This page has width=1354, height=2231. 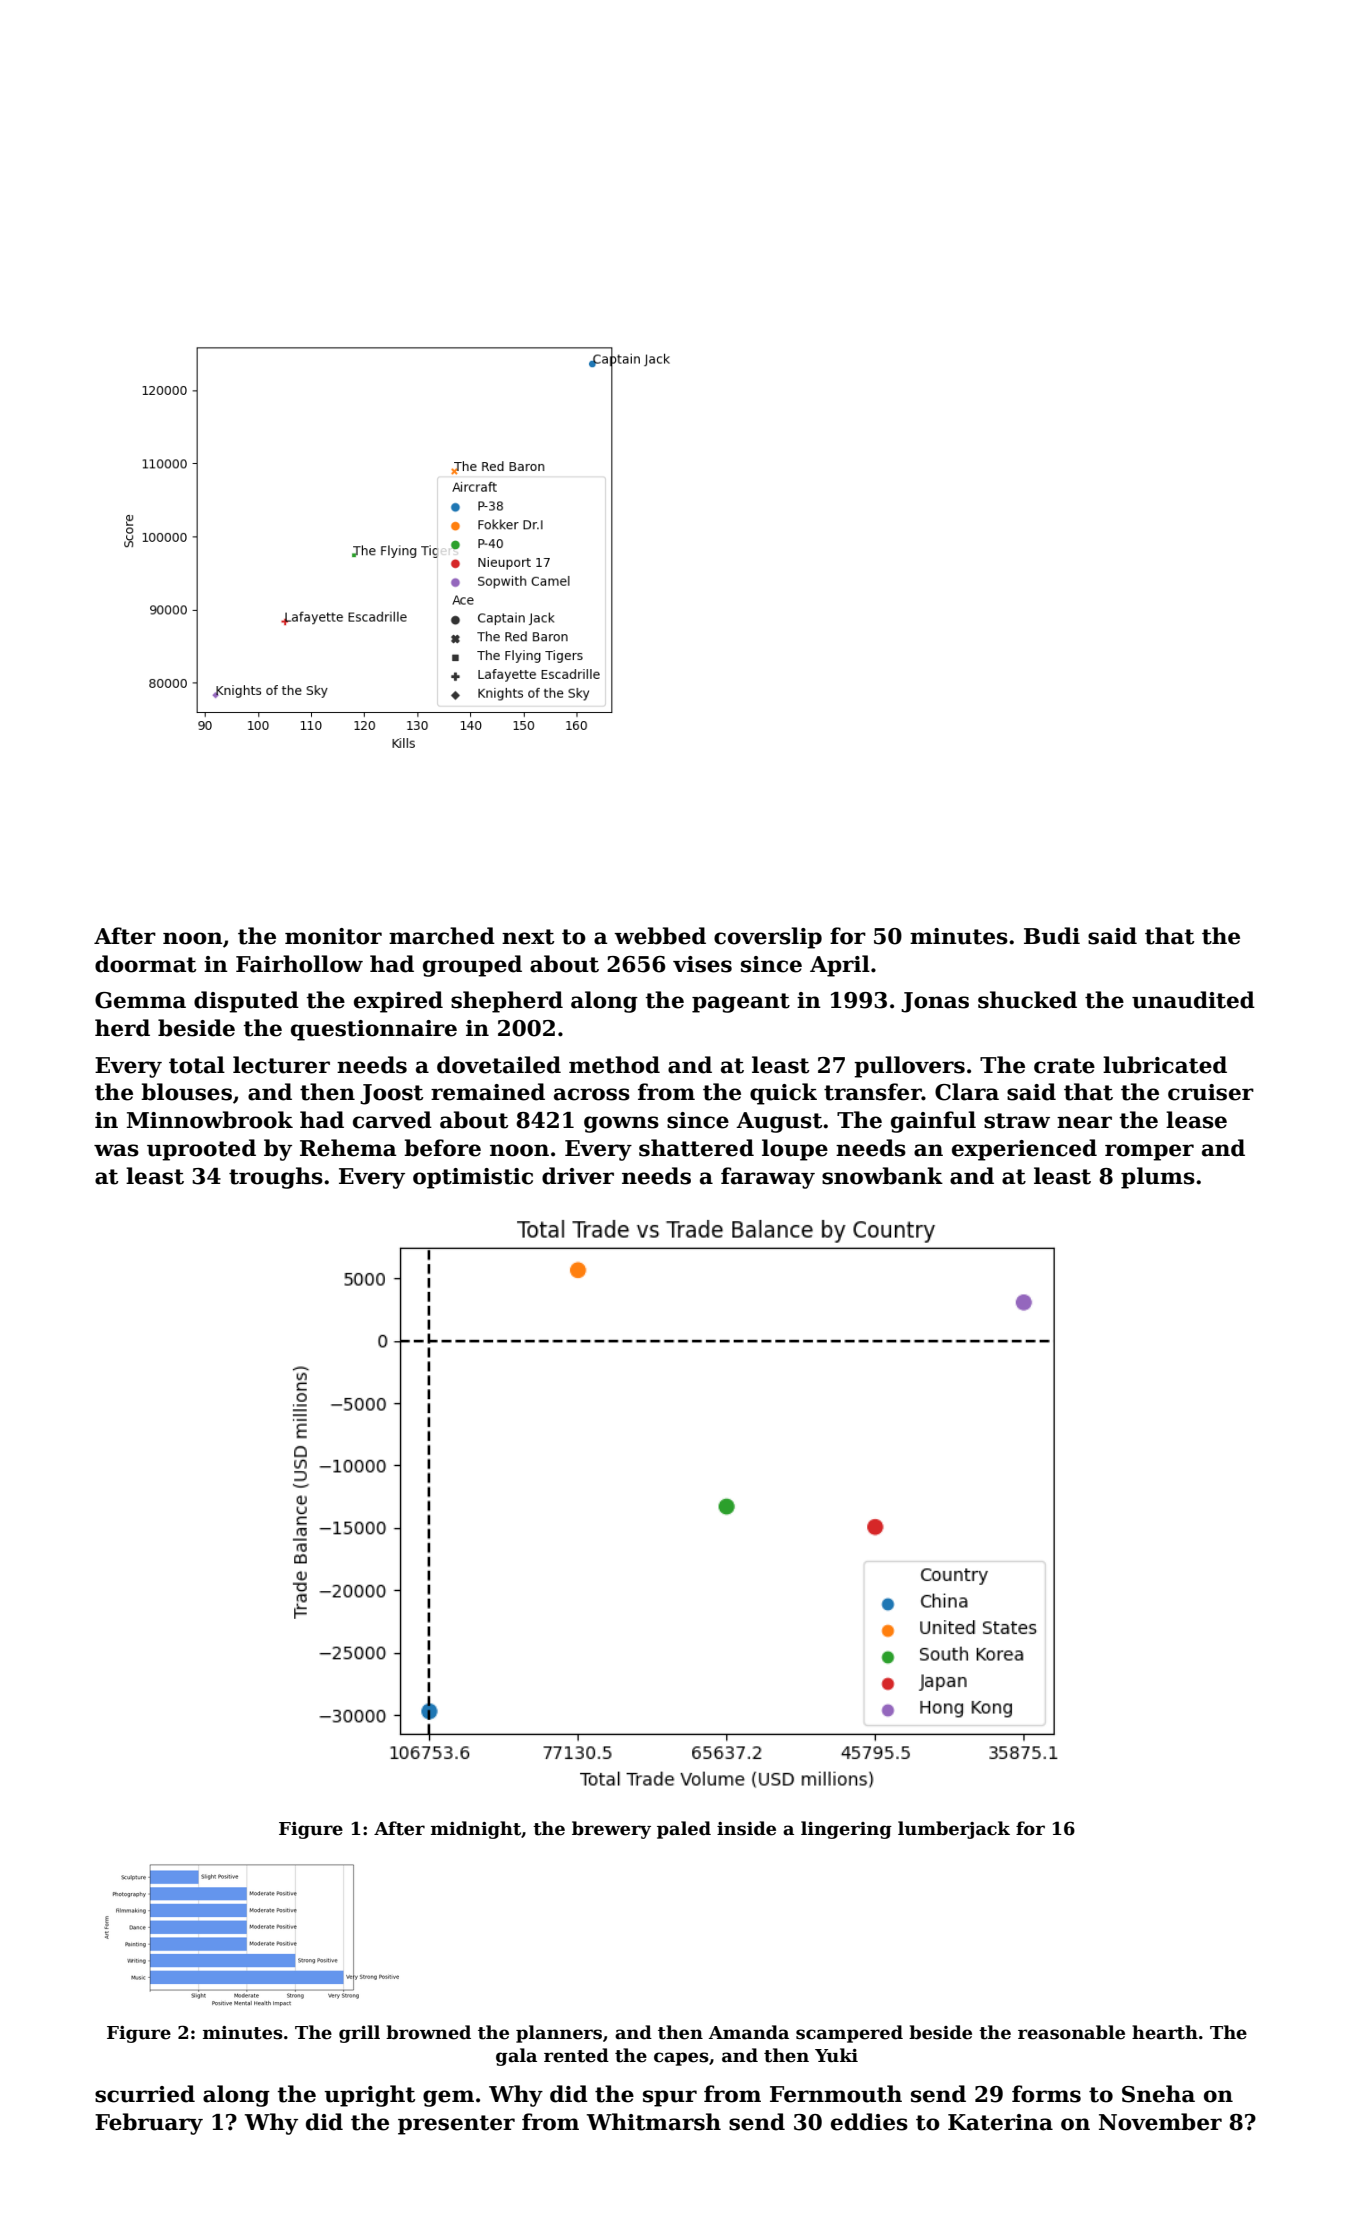 What do you see at coordinates (741, 1003) in the page?
I see `pageant` at bounding box center [741, 1003].
